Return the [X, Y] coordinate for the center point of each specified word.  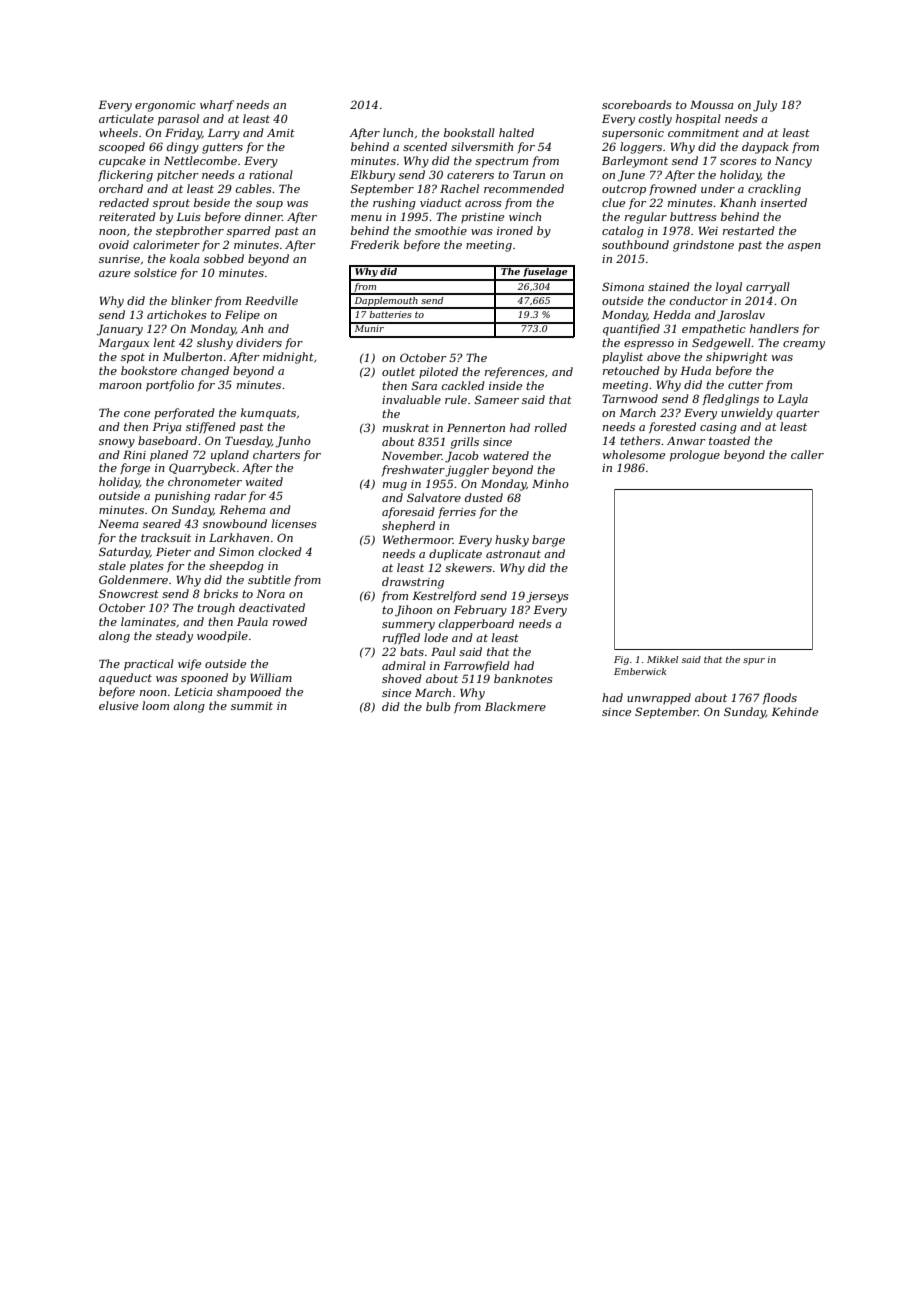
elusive [118, 705]
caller [807, 454]
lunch [398, 132]
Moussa [712, 105]
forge [135, 469]
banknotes [523, 678]
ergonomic [165, 106]
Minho [550, 483]
